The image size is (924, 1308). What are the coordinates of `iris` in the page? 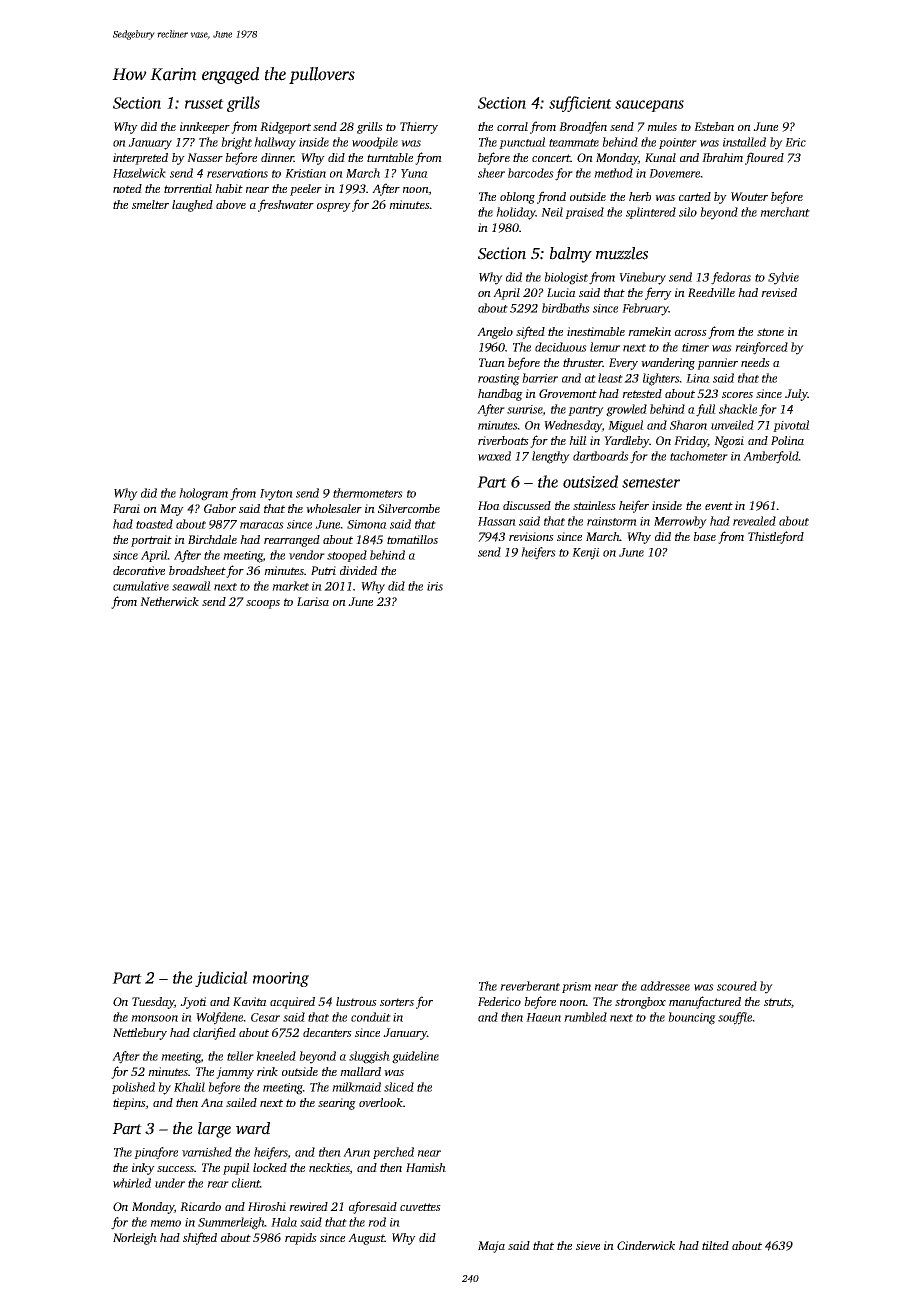 It's located at (435, 586).
